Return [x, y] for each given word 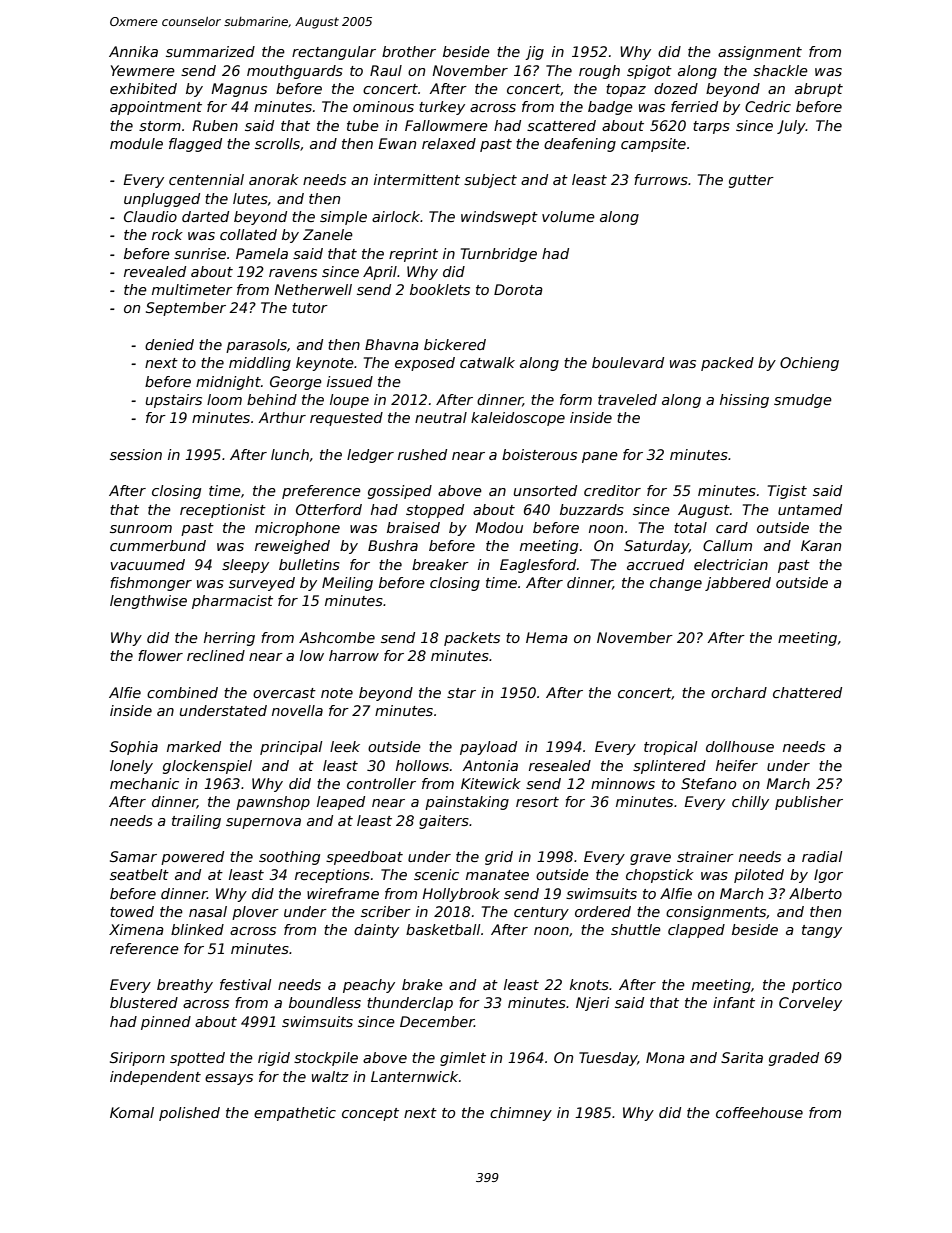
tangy [822, 931]
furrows [661, 179]
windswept [499, 218]
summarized [210, 51]
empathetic [295, 1114]
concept [370, 1114]
